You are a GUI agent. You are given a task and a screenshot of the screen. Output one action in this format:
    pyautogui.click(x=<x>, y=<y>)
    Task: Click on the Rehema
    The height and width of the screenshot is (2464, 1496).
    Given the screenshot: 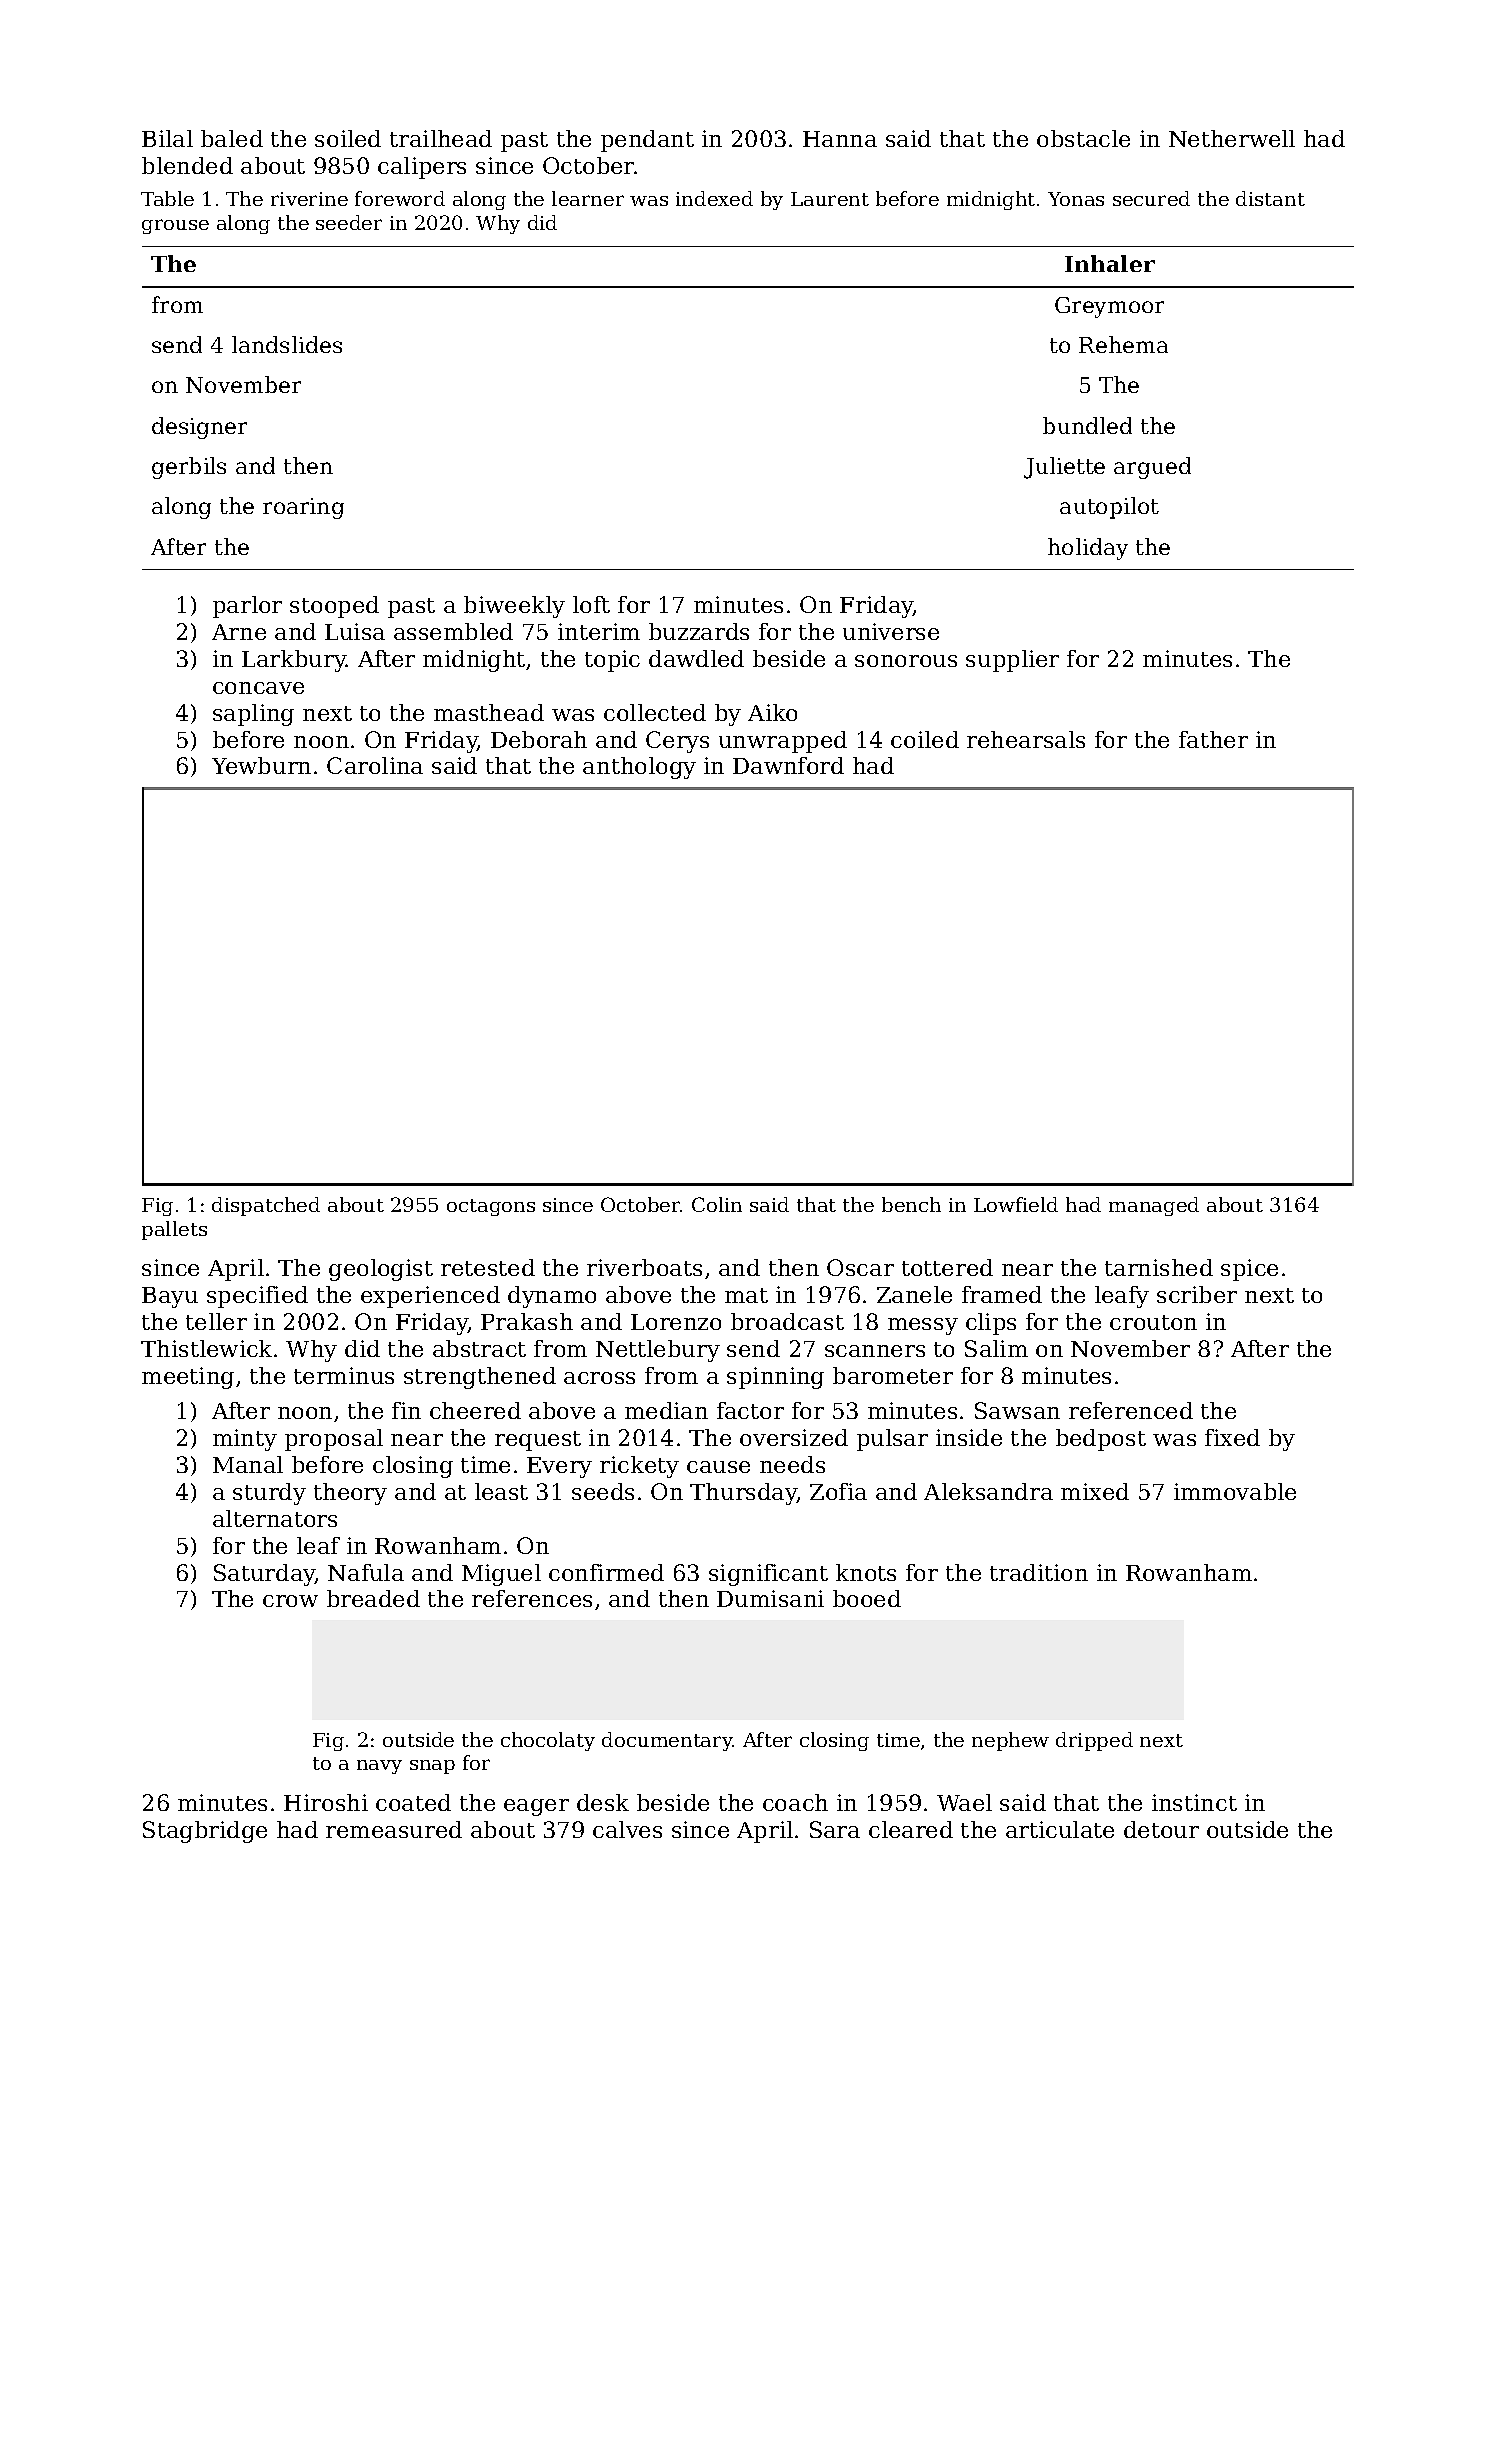 What is the action you would take?
    pyautogui.click(x=1123, y=344)
